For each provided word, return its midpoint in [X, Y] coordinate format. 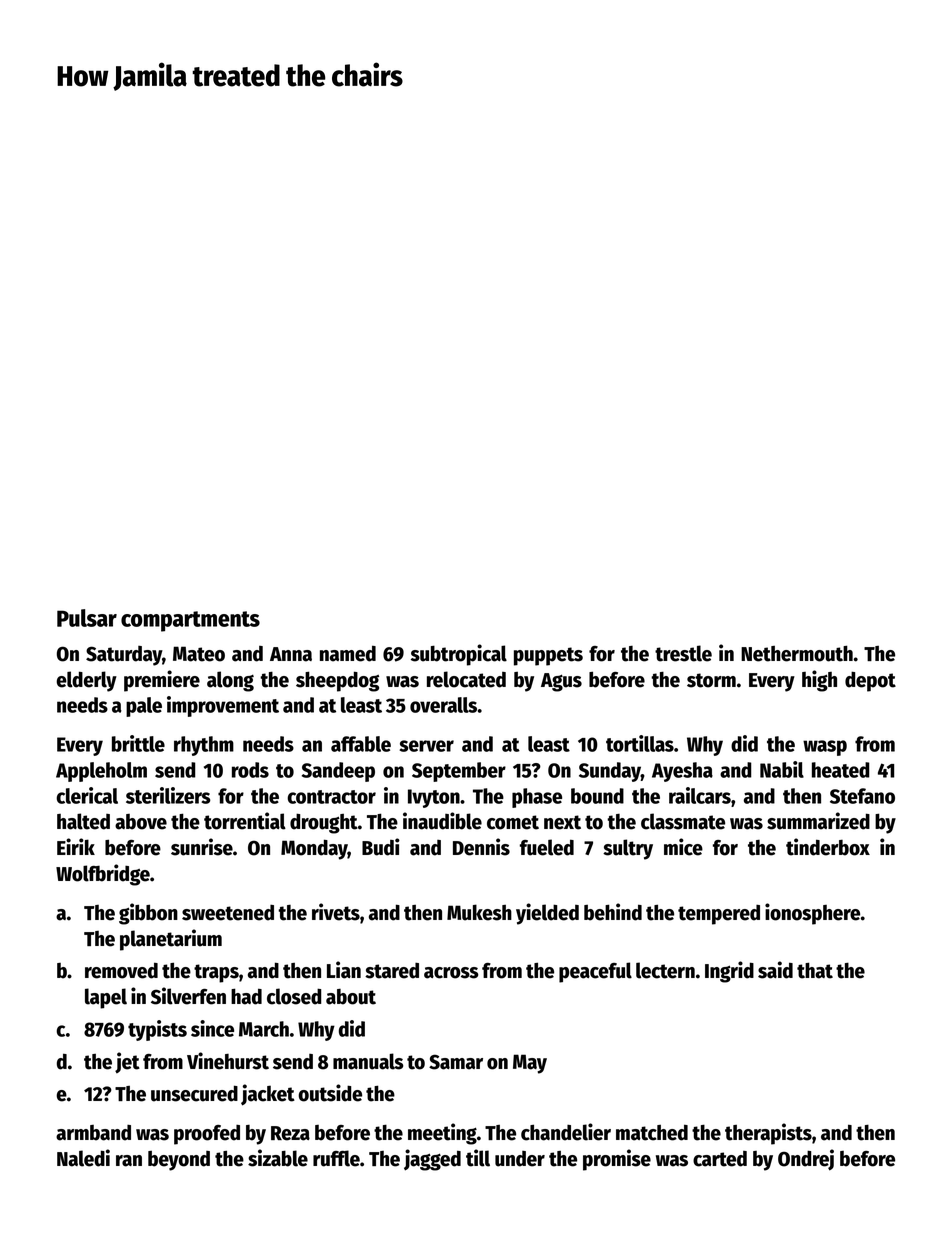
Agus [561, 682]
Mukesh [479, 912]
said [775, 970]
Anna [291, 654]
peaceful [595, 972]
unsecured [194, 1093]
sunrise [202, 847]
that [815, 970]
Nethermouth [797, 653]
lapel [106, 998]
